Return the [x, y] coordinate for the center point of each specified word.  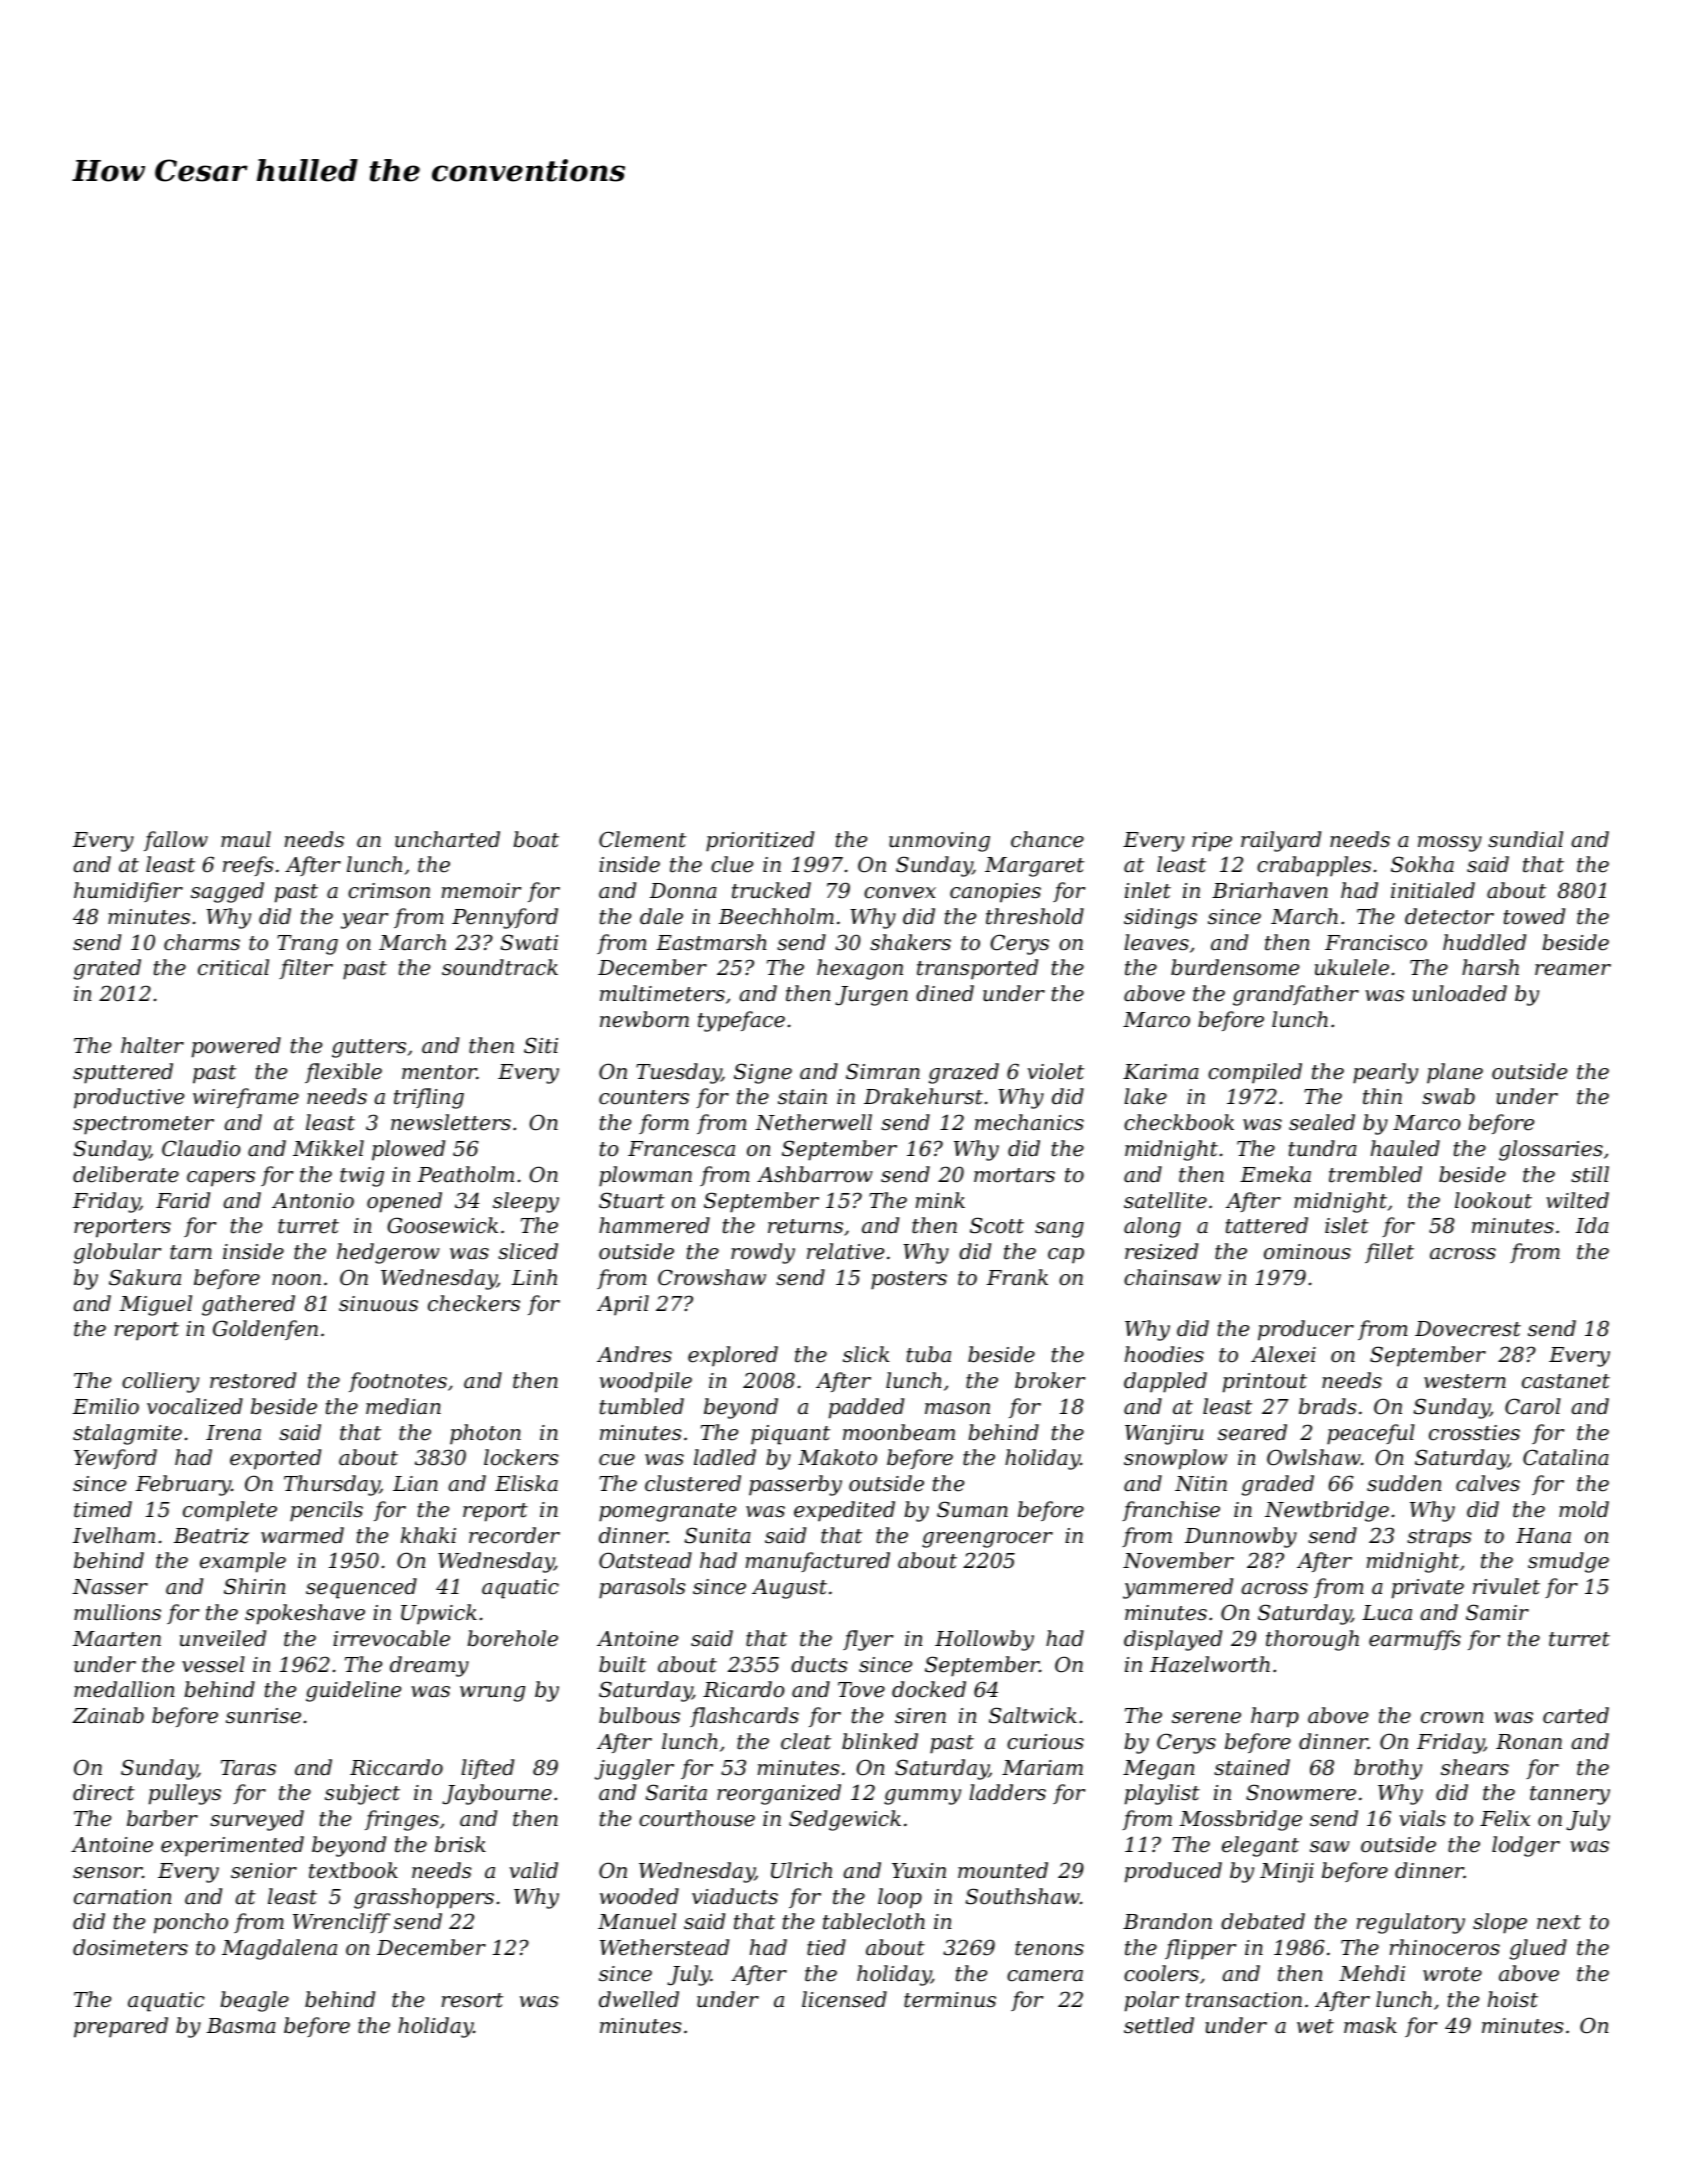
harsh [1490, 967]
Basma [241, 2026]
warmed [302, 1535]
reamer [1573, 970]
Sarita [676, 1792]
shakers [910, 942]
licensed [844, 1999]
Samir [1497, 1612]
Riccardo [396, 1767]
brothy [1388, 1769]
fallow [176, 841]
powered [236, 1047]
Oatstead [645, 1560]
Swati [529, 942]
